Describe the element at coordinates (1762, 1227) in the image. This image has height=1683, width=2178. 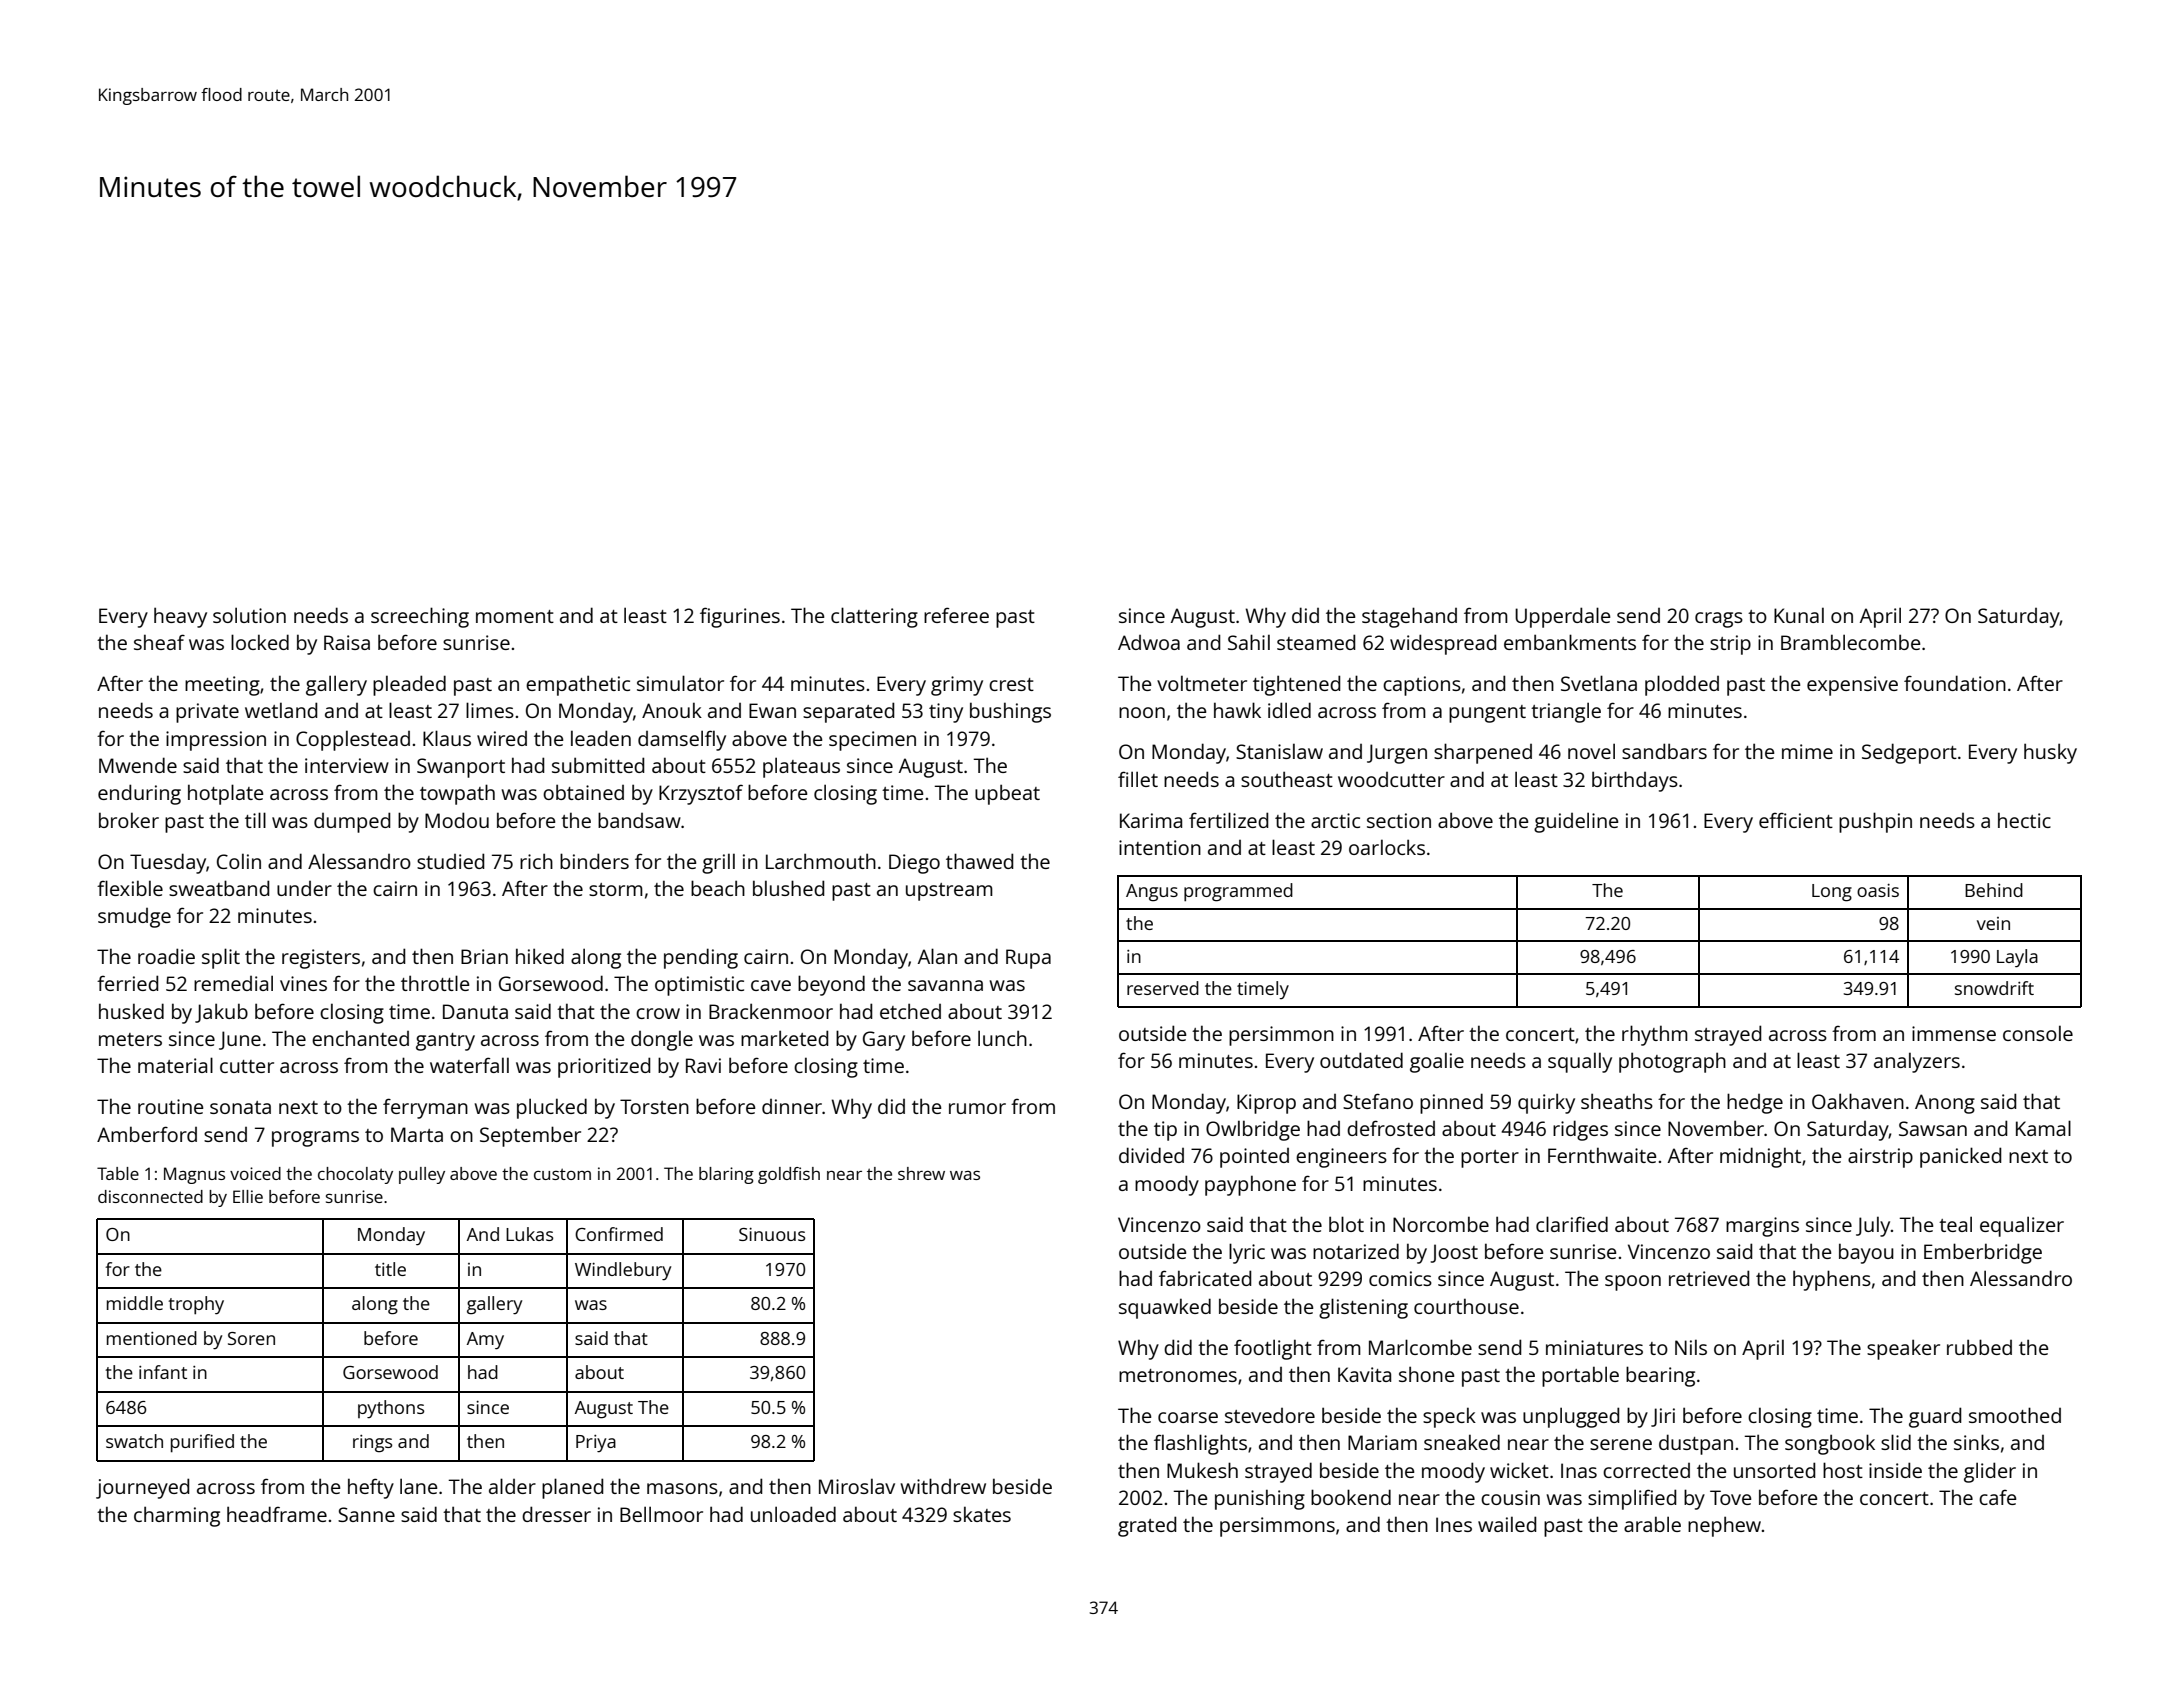
I see `margins` at that location.
